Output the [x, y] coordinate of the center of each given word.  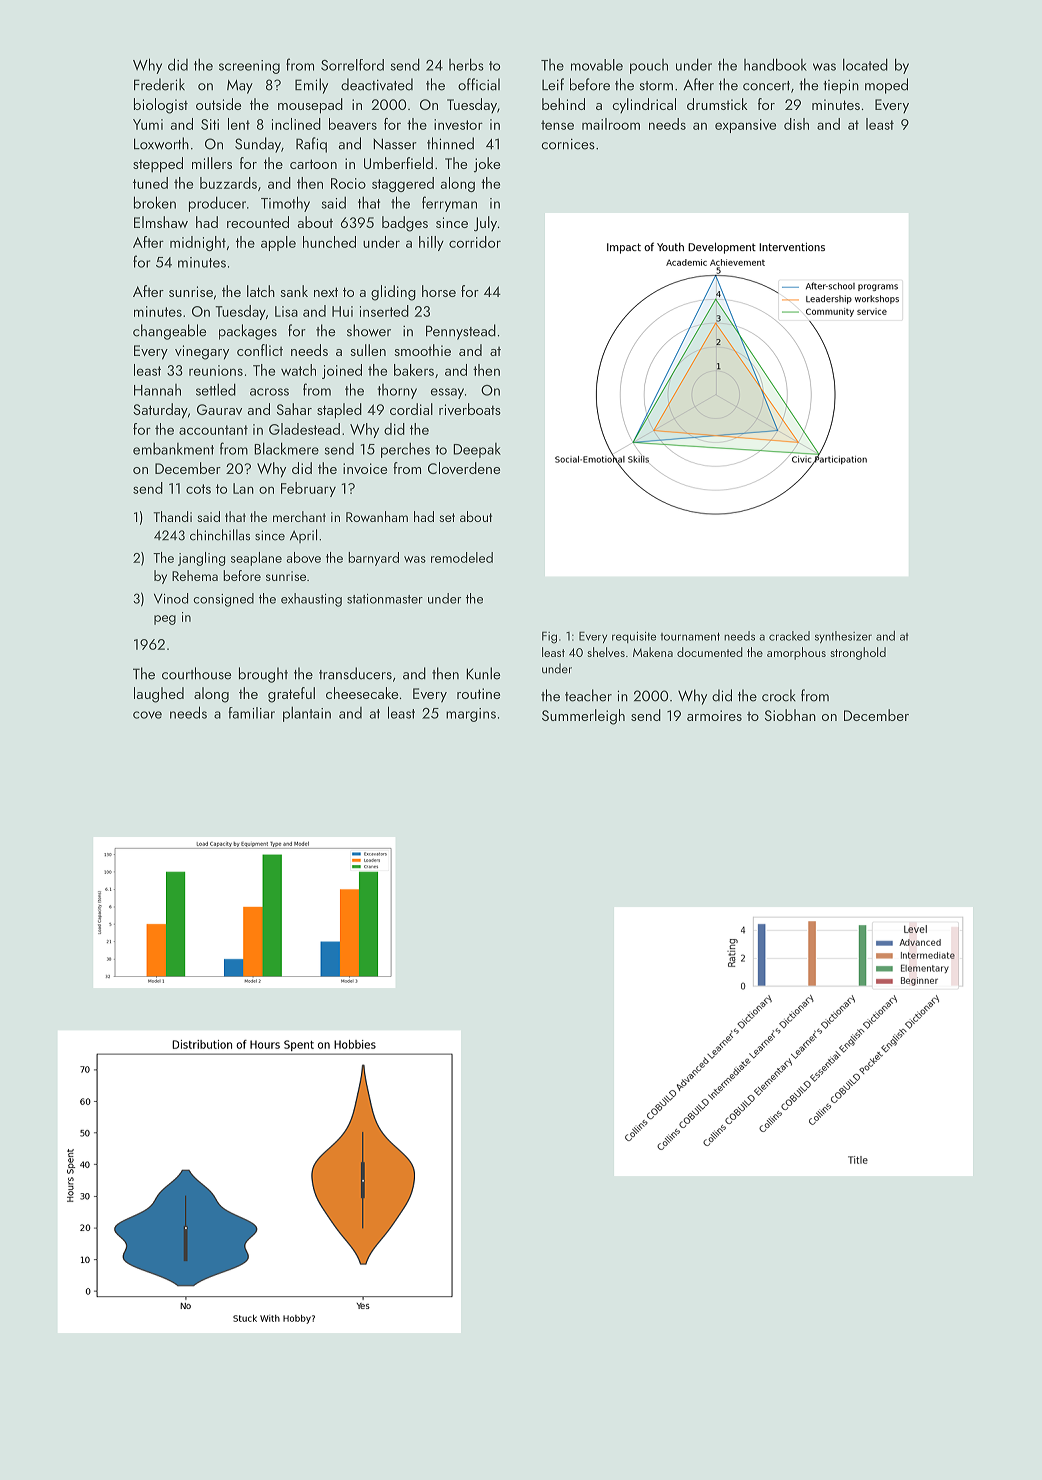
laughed [159, 695]
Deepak [477, 450]
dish [796, 124]
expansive [745, 126]
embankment [173, 449]
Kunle [483, 673]
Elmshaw [161, 222]
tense [557, 125]
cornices [568, 144]
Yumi [148, 124]
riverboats [470, 409]
